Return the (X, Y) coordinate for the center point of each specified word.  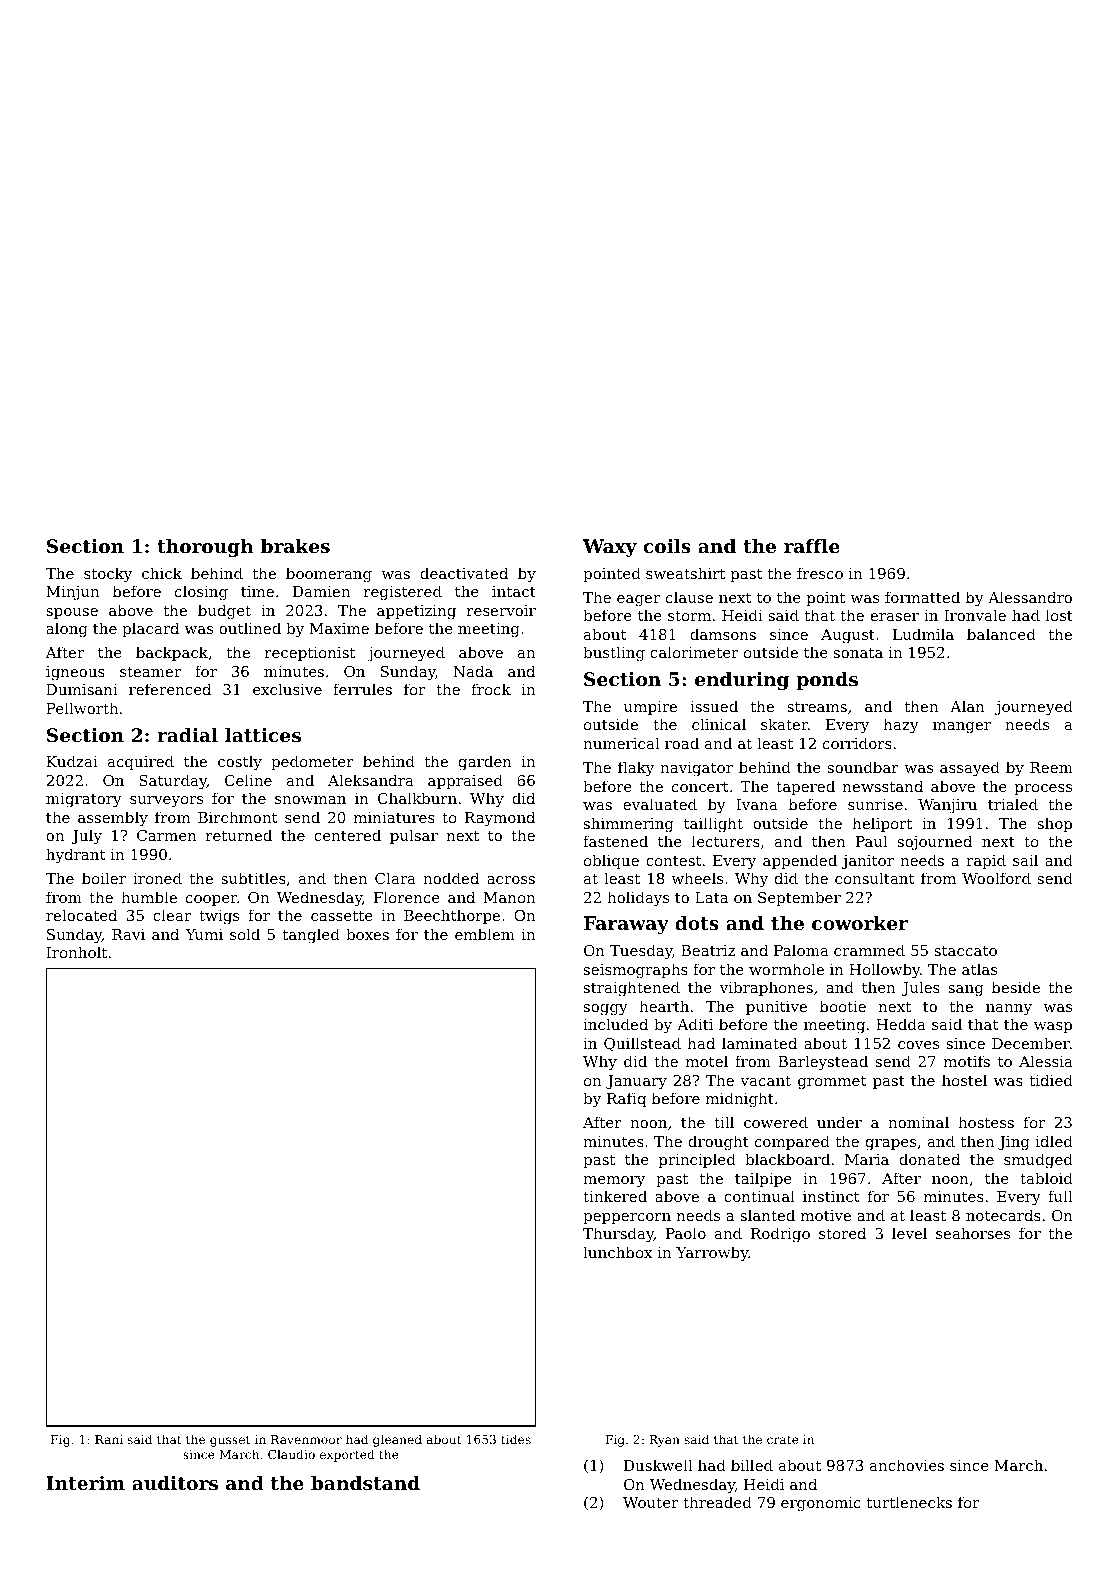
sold (245, 934)
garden (485, 763)
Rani (109, 1439)
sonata (858, 653)
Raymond (500, 819)
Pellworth (82, 708)
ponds (827, 681)
